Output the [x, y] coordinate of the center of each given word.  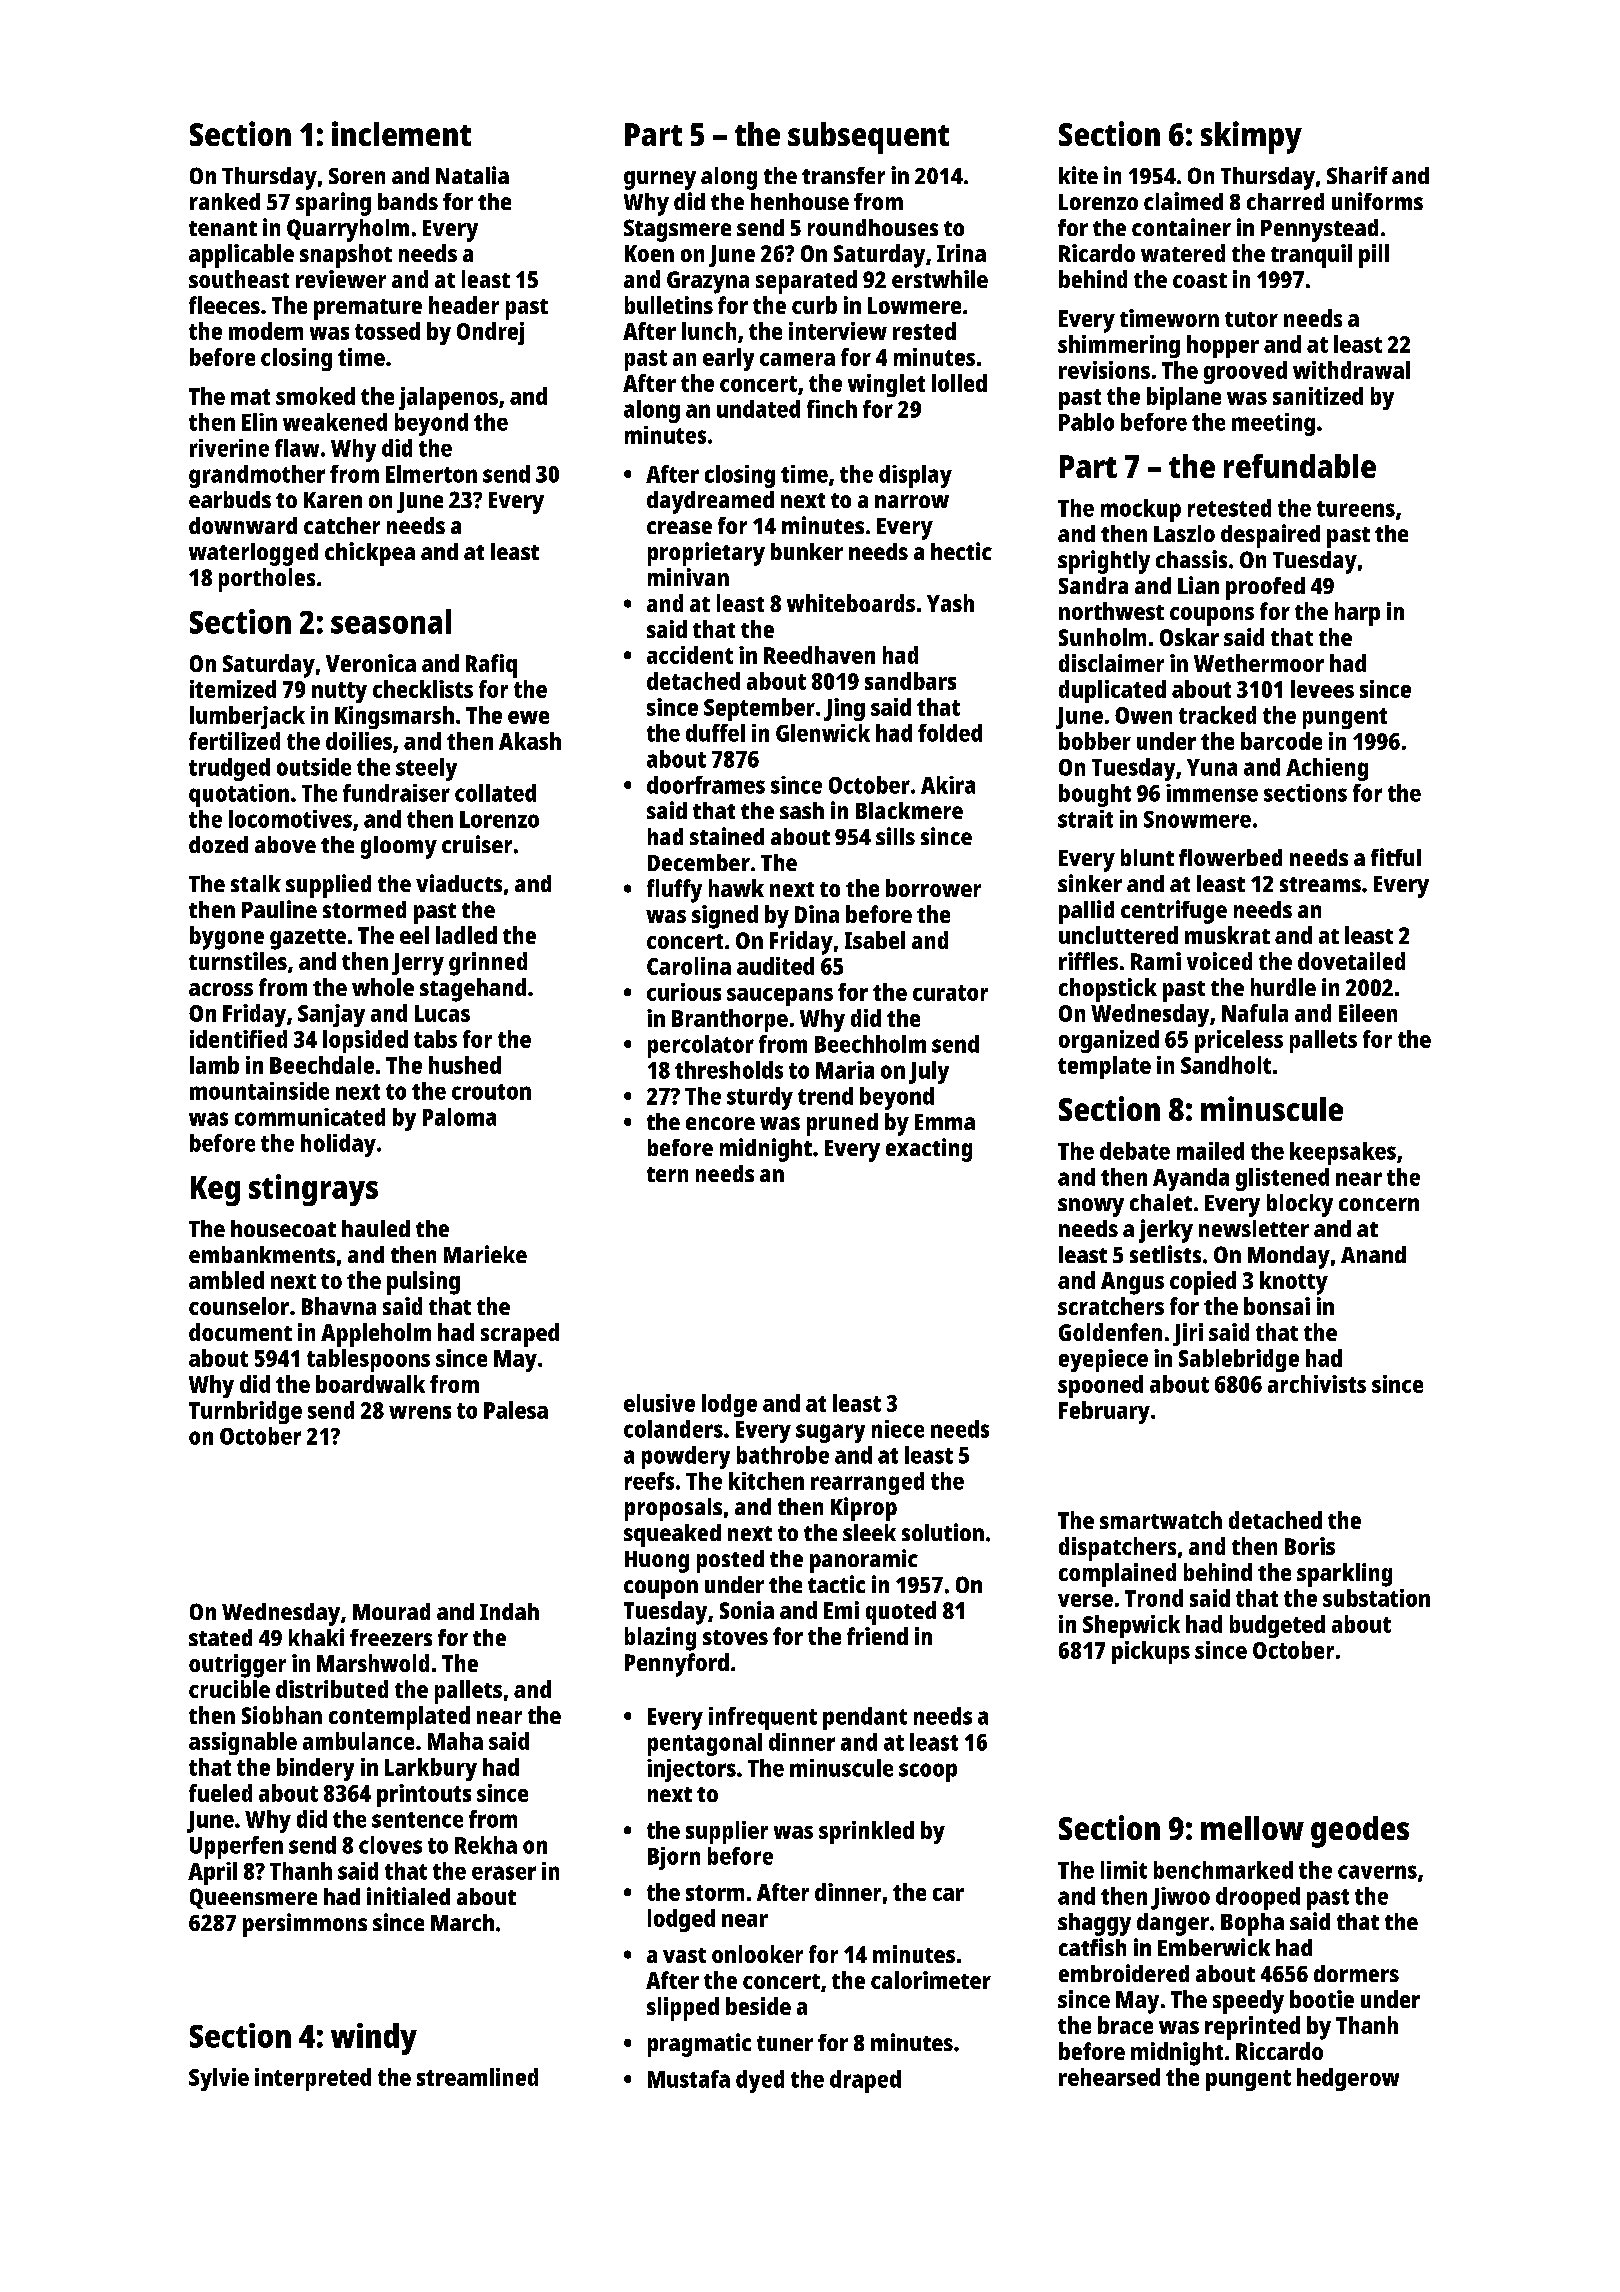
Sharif [1357, 175]
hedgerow [1348, 2079]
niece [898, 1429]
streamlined [477, 2077]
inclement [401, 133]
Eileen [1368, 1013]
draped [865, 2081]
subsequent [868, 138]
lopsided [365, 1041]
